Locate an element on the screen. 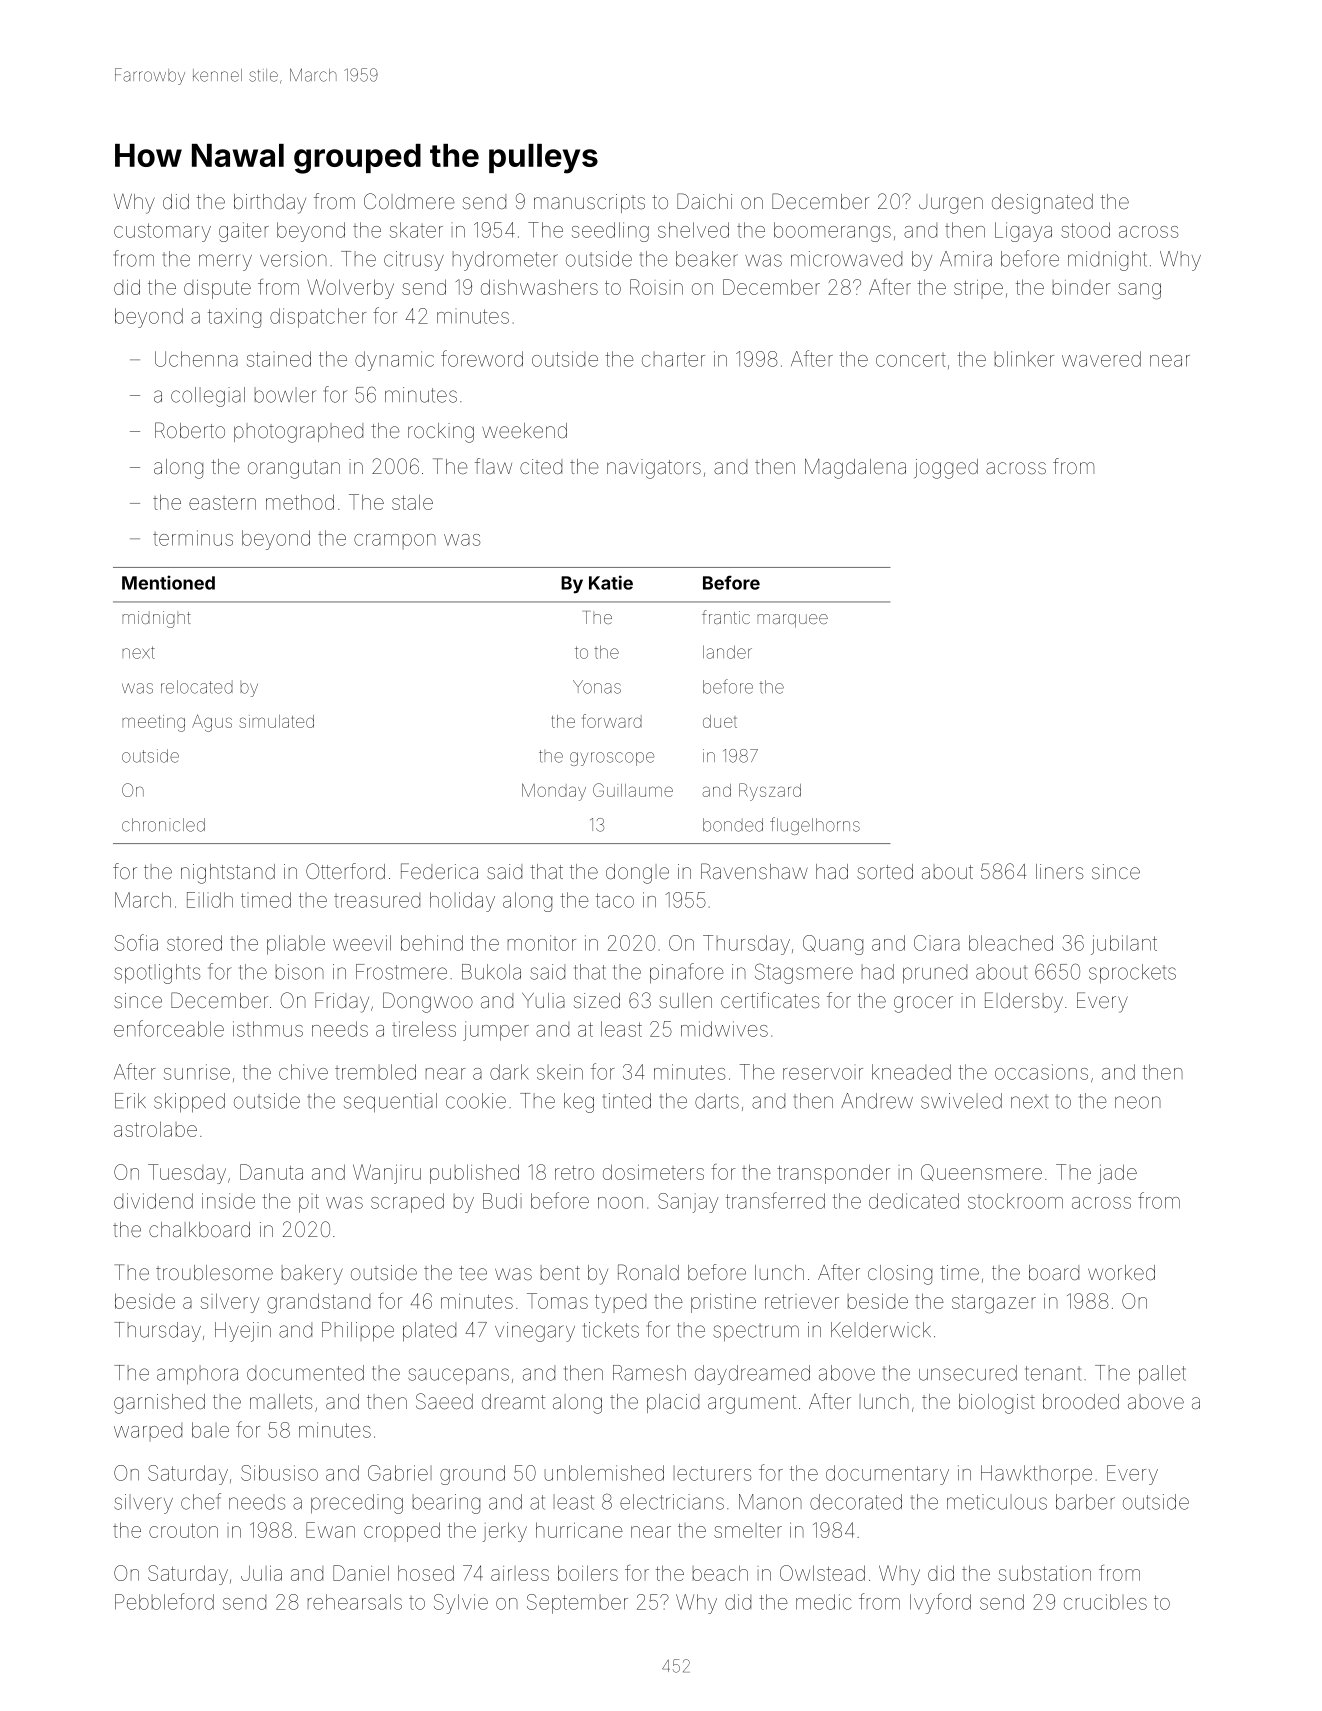 Image resolution: width=1322 pixels, height=1711 pixels. Ivyford is located at coordinates (940, 1603).
